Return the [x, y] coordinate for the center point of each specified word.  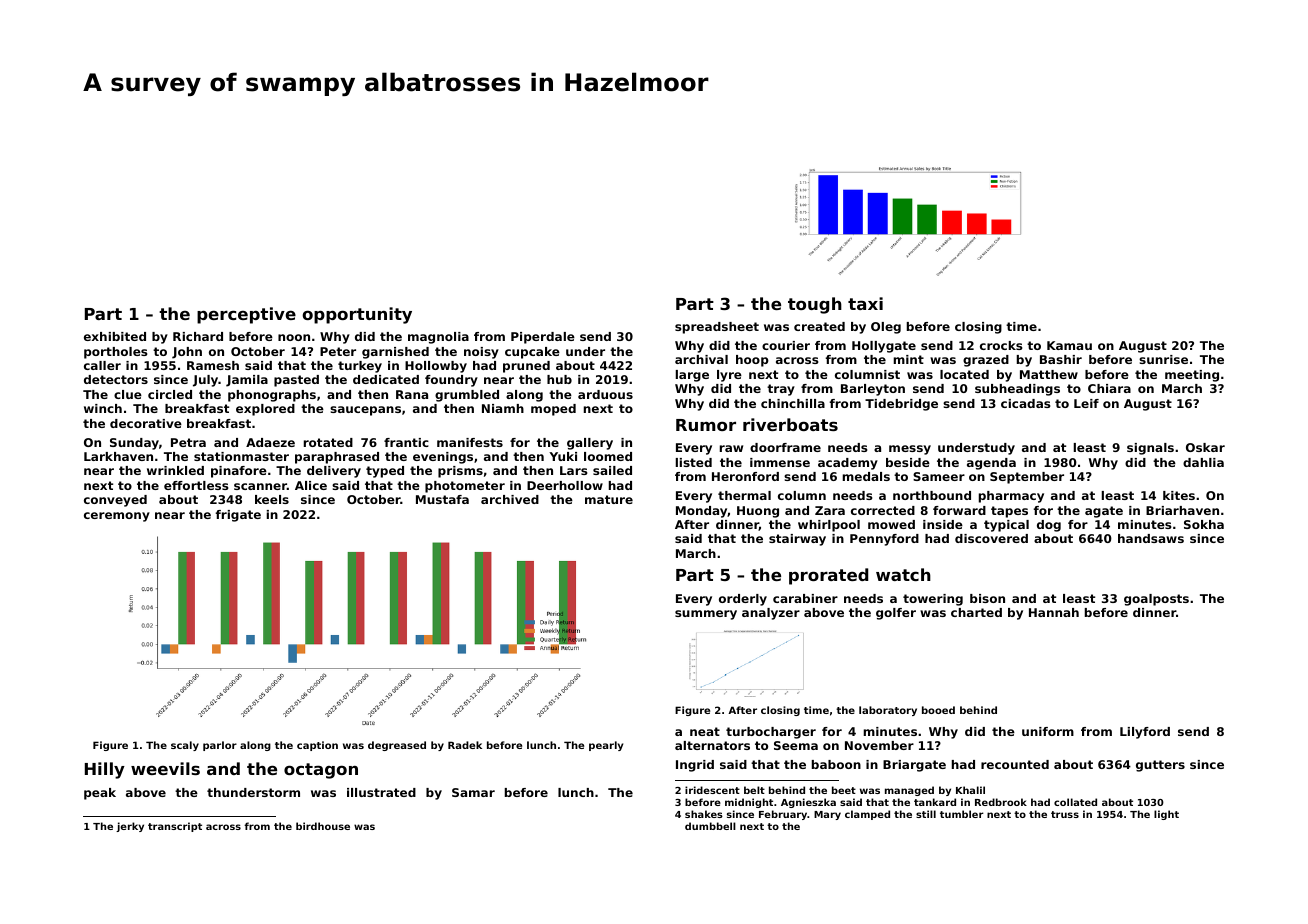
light [1166, 815]
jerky [130, 827]
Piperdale [543, 338]
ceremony [117, 517]
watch [903, 574]
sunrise [1163, 359]
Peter [338, 351]
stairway [797, 540]
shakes [704, 814]
